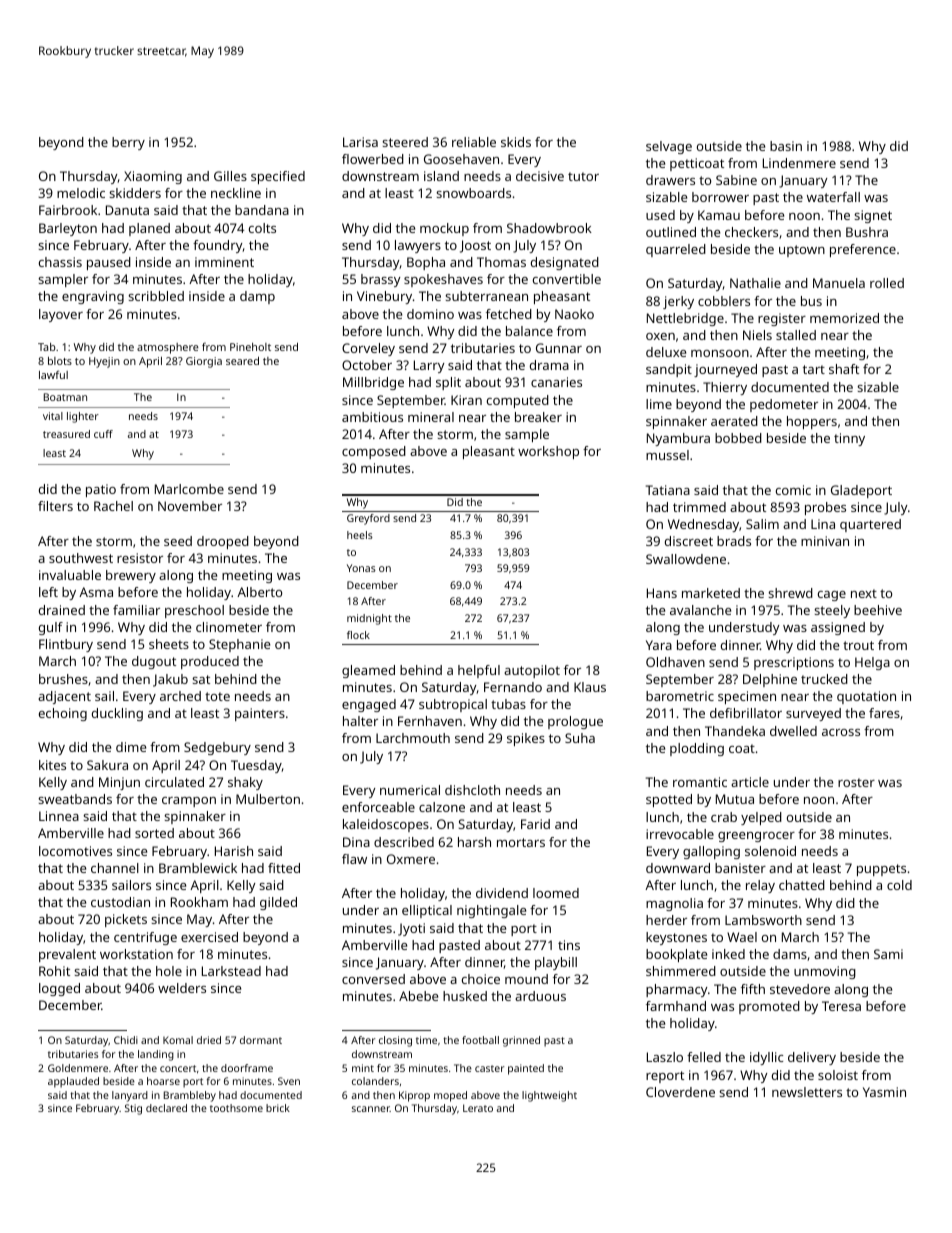  I want to click on berry, so click(128, 143).
